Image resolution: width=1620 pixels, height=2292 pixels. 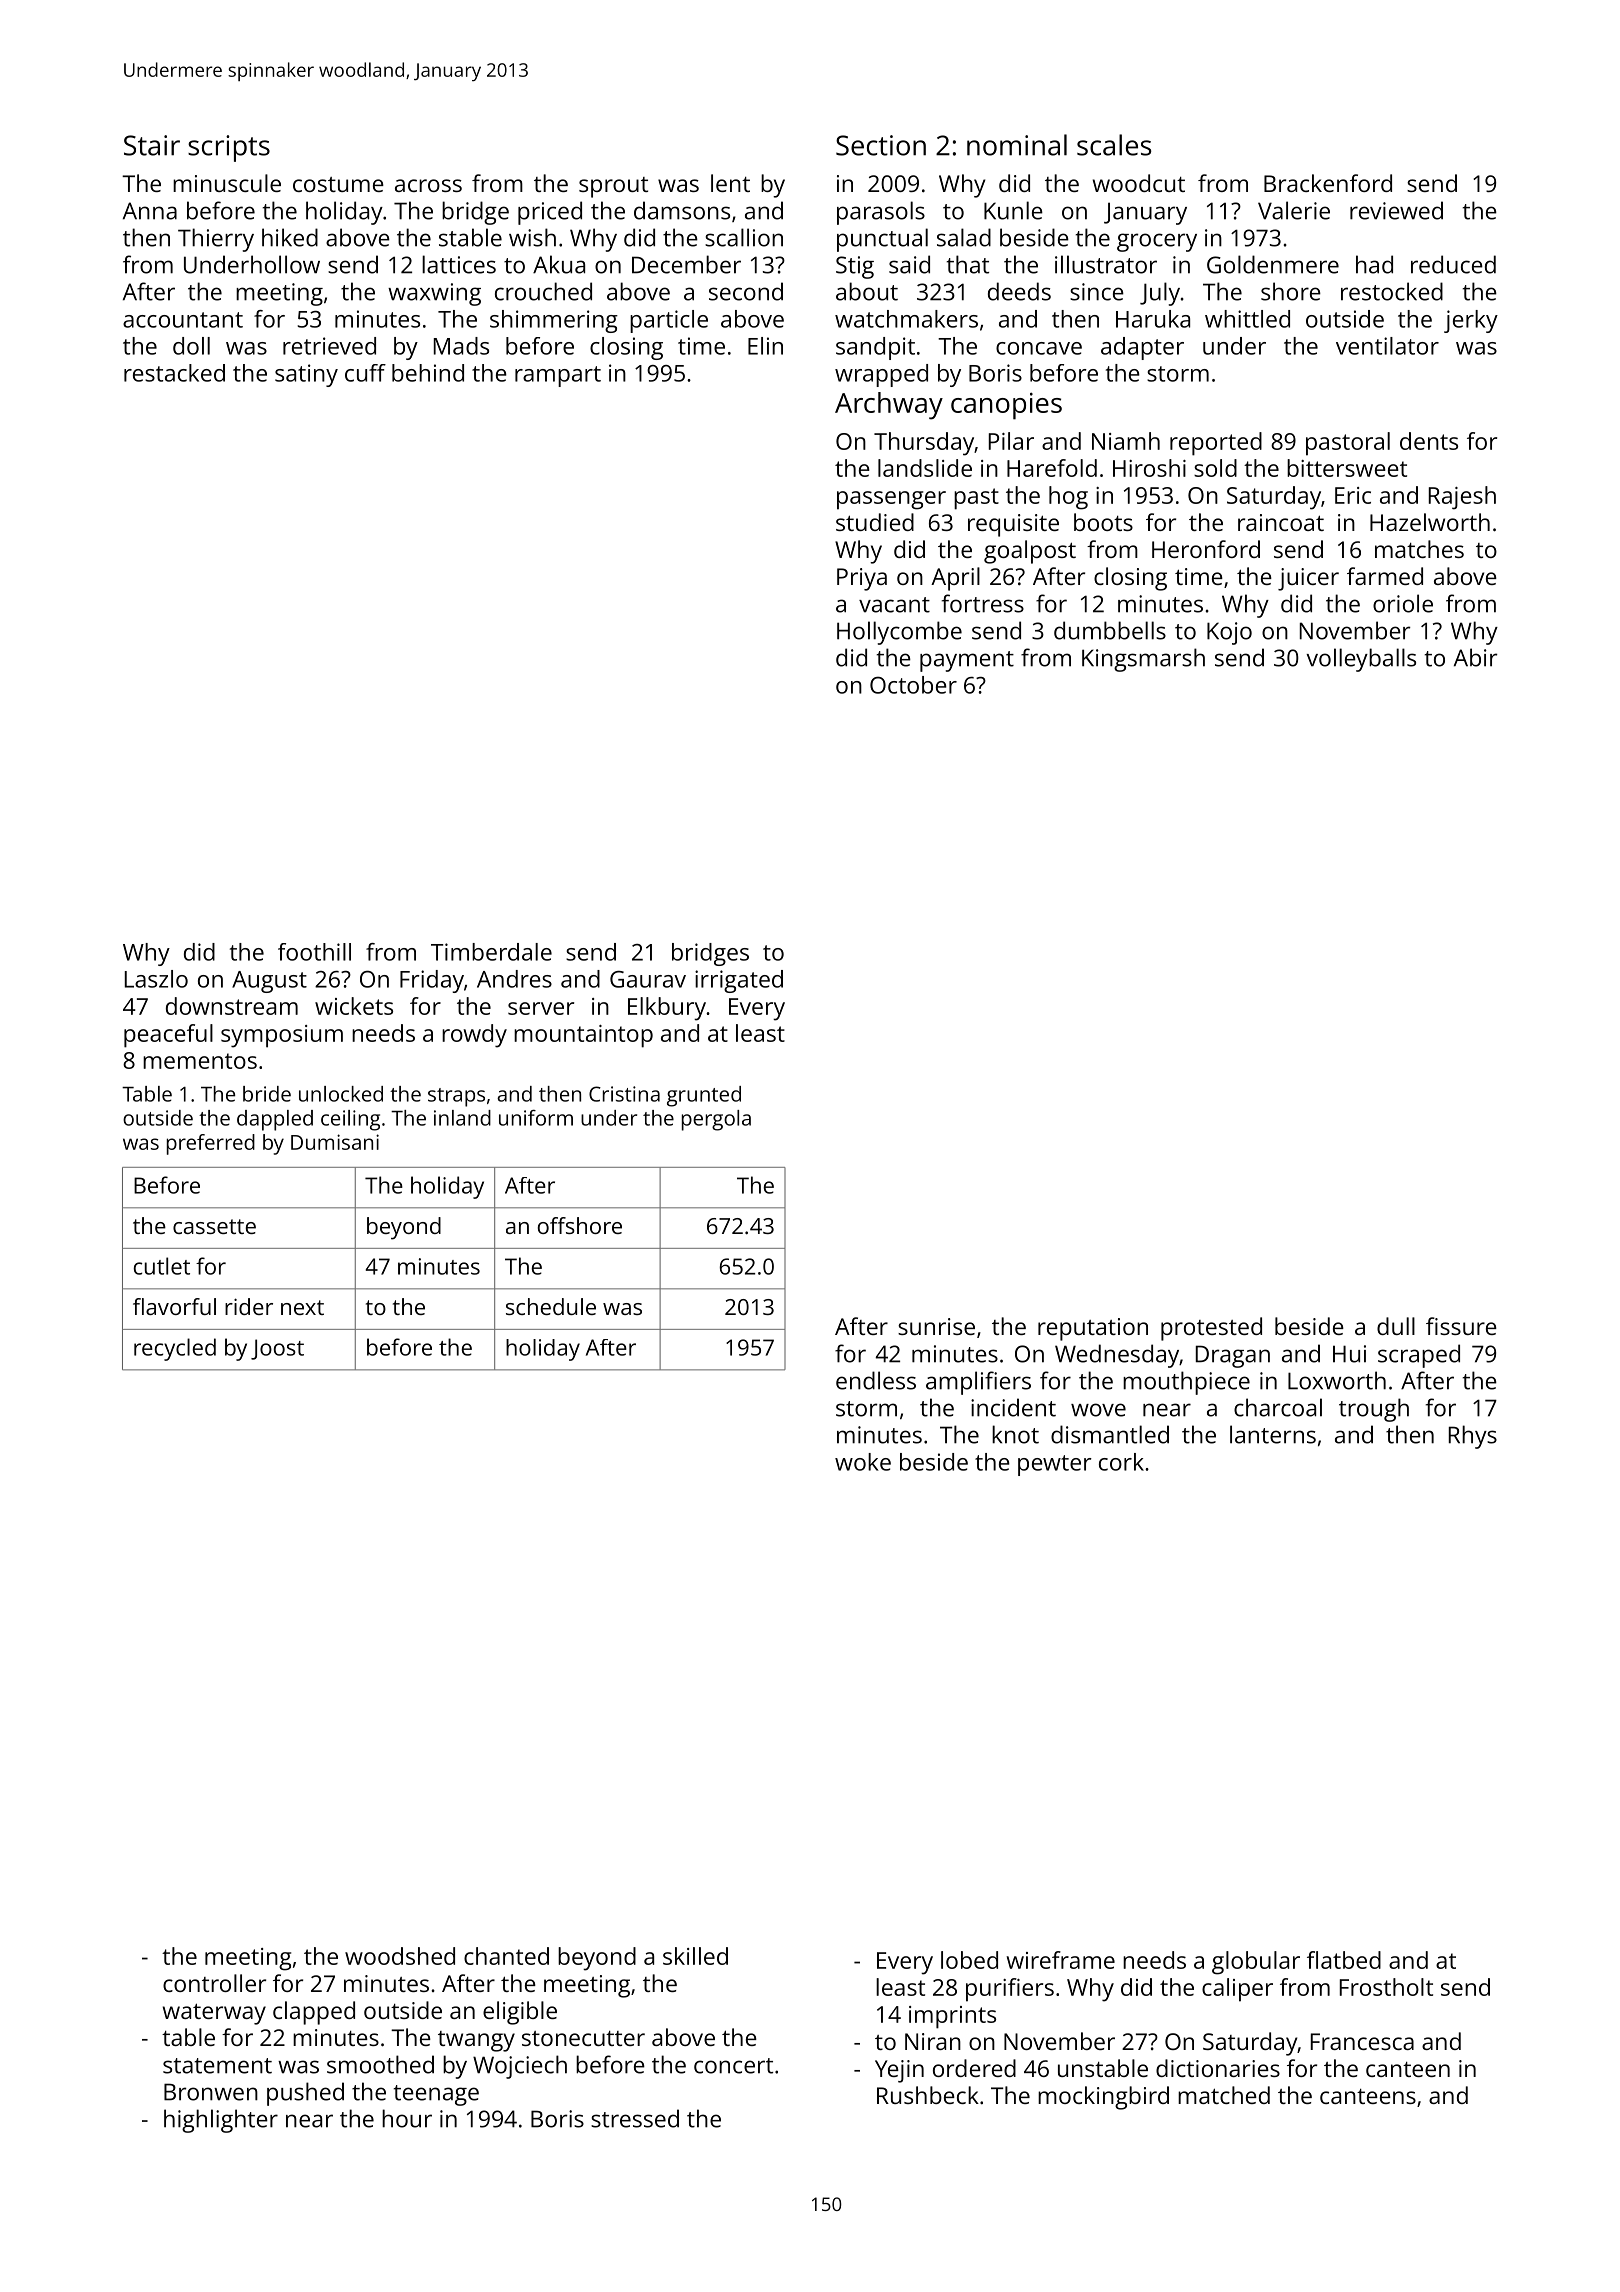 What do you see at coordinates (543, 291) in the screenshot?
I see `crouched` at bounding box center [543, 291].
